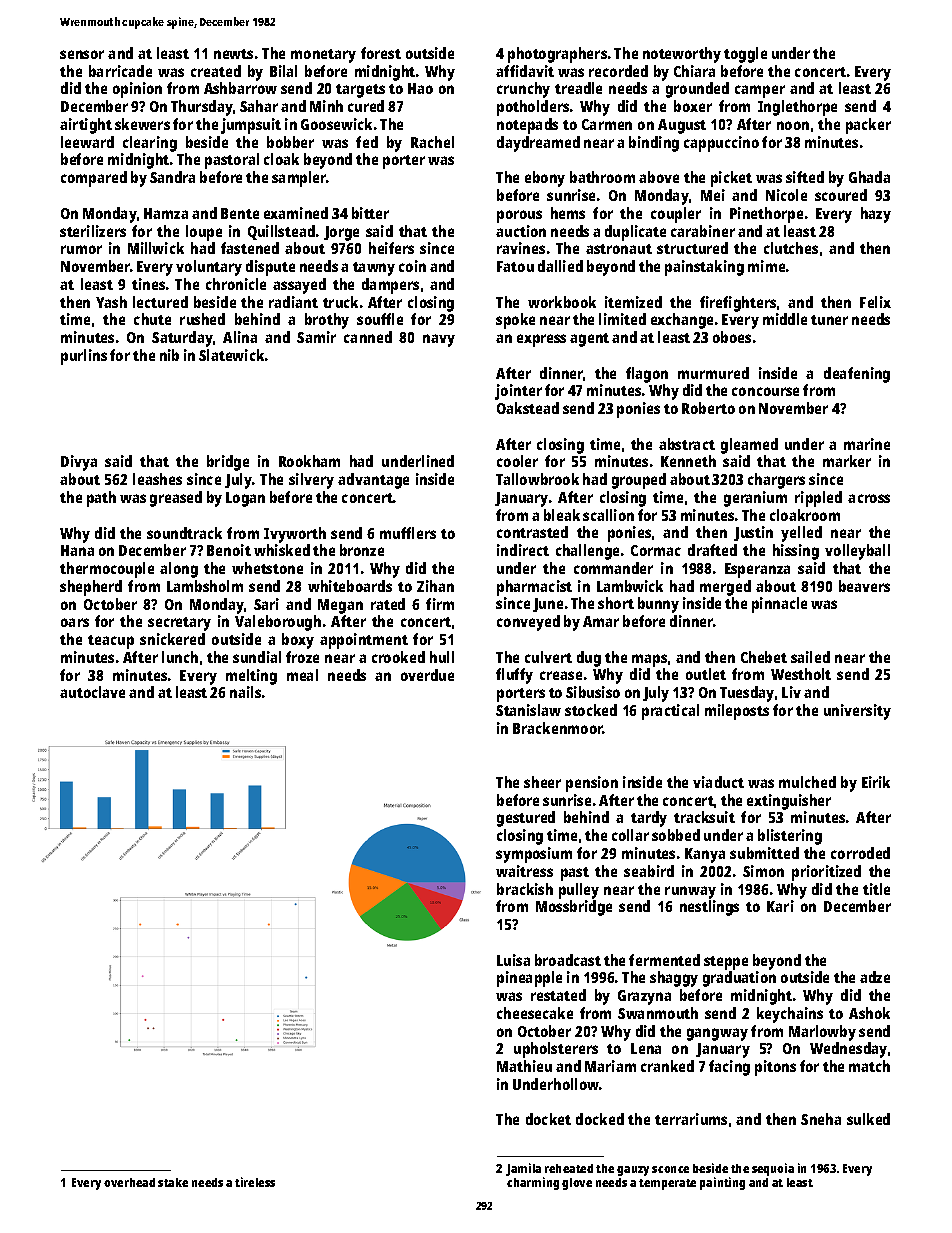 This page has height=1233, width=952. I want to click on adze, so click(875, 977).
